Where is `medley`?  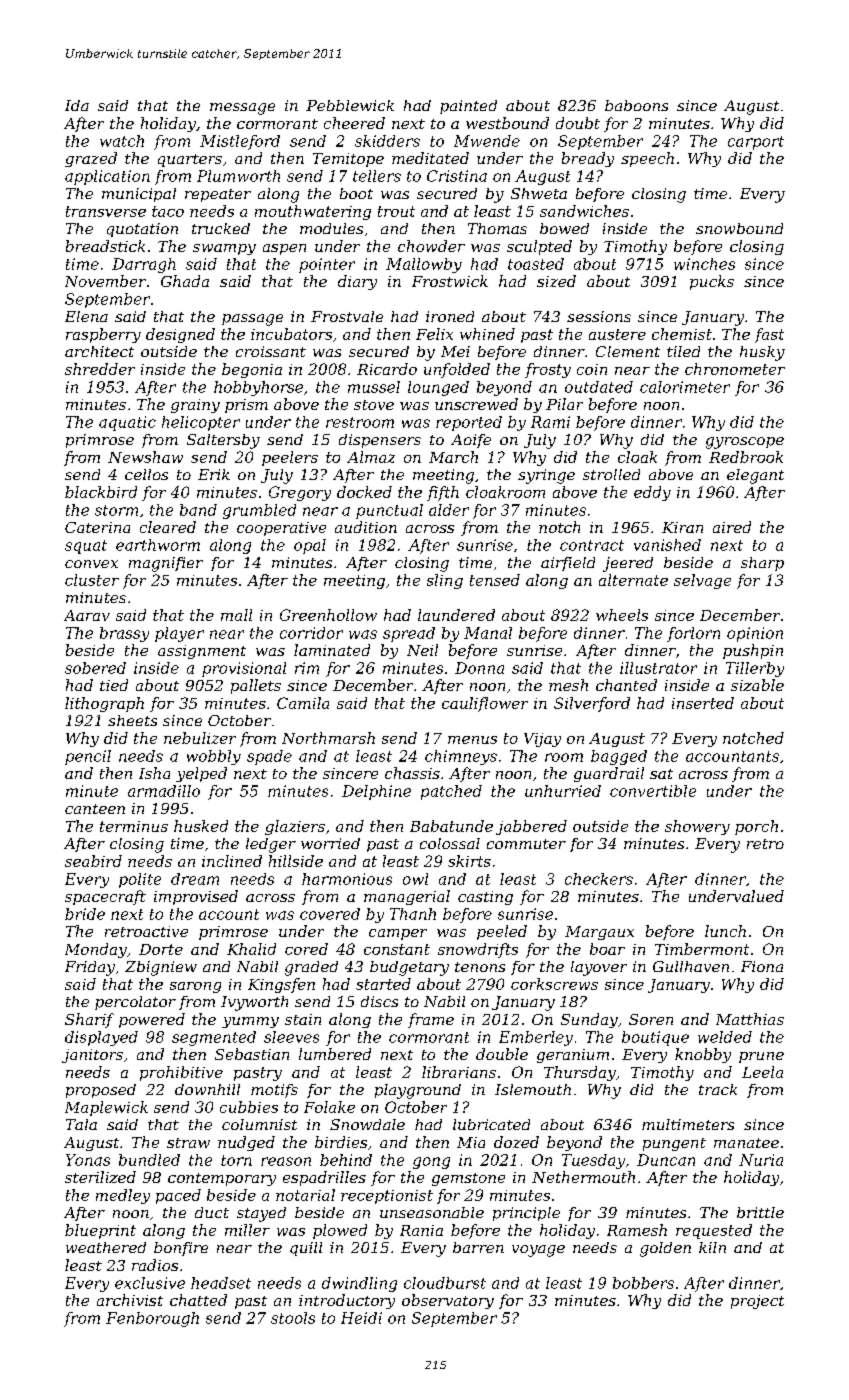 medley is located at coordinates (123, 1196).
